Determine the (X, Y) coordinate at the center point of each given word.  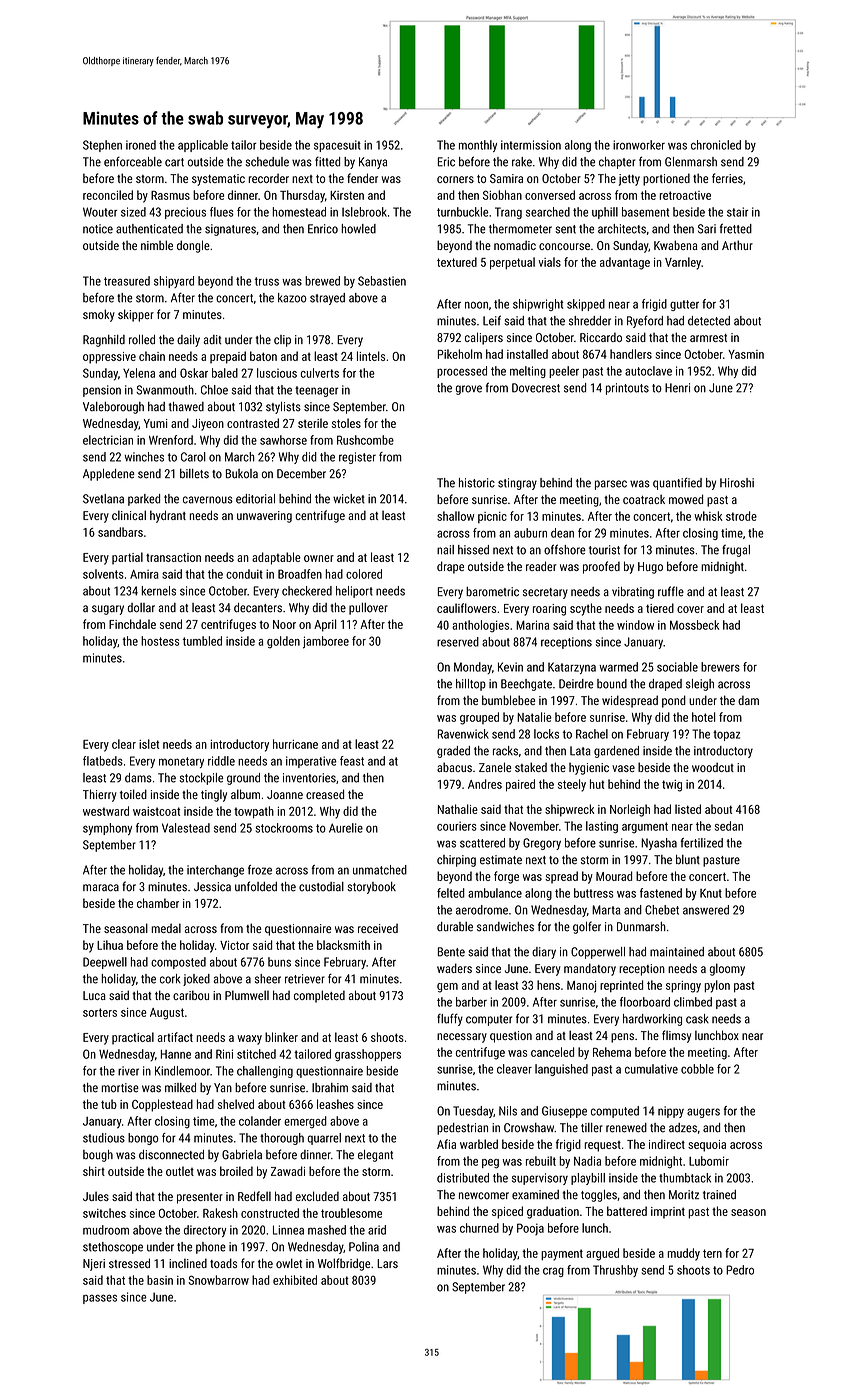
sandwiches (505, 927)
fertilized (701, 843)
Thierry (100, 795)
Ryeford (645, 321)
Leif (492, 320)
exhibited (295, 1280)
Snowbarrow (218, 1280)
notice (98, 229)
